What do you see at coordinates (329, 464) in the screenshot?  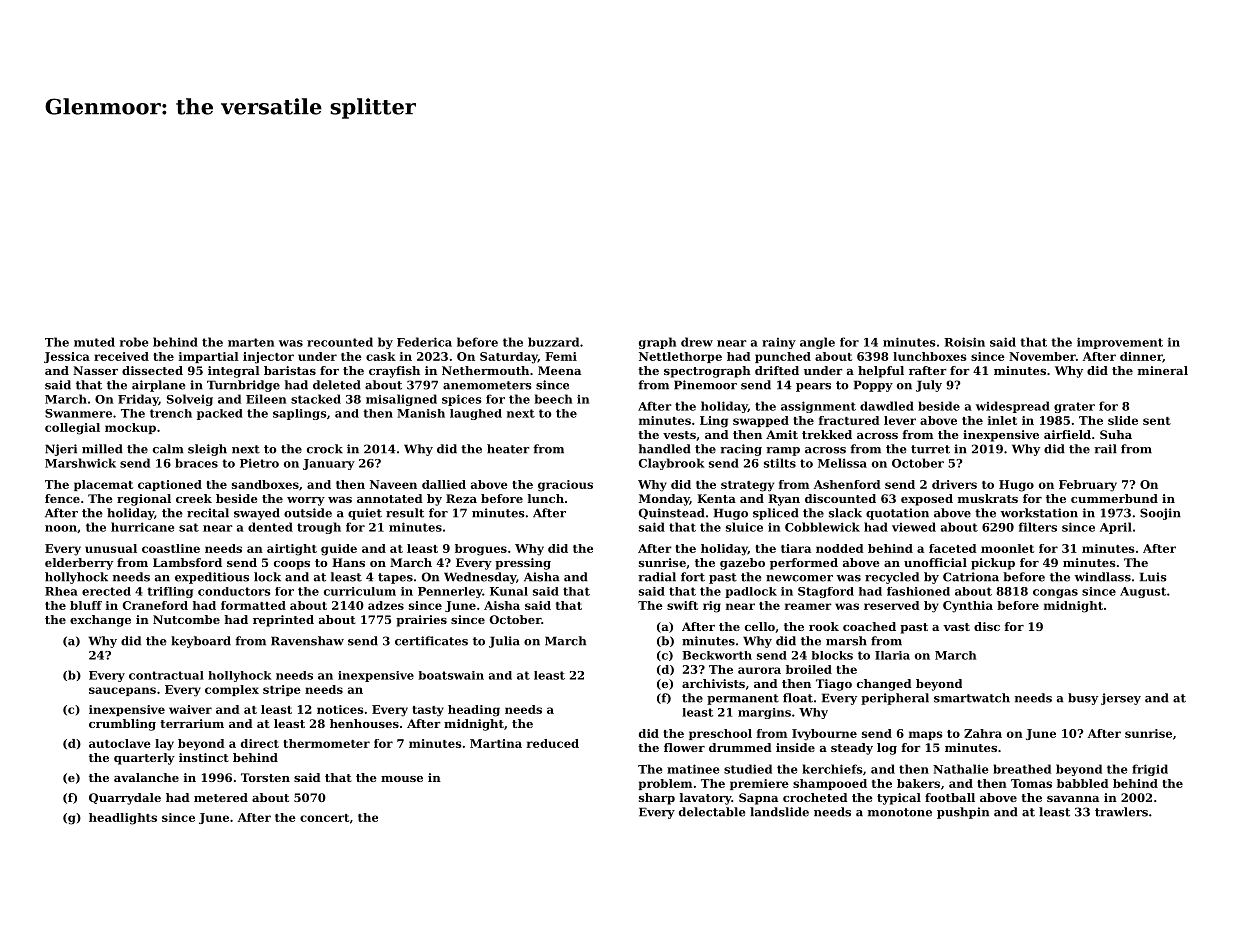 I see `January` at bounding box center [329, 464].
